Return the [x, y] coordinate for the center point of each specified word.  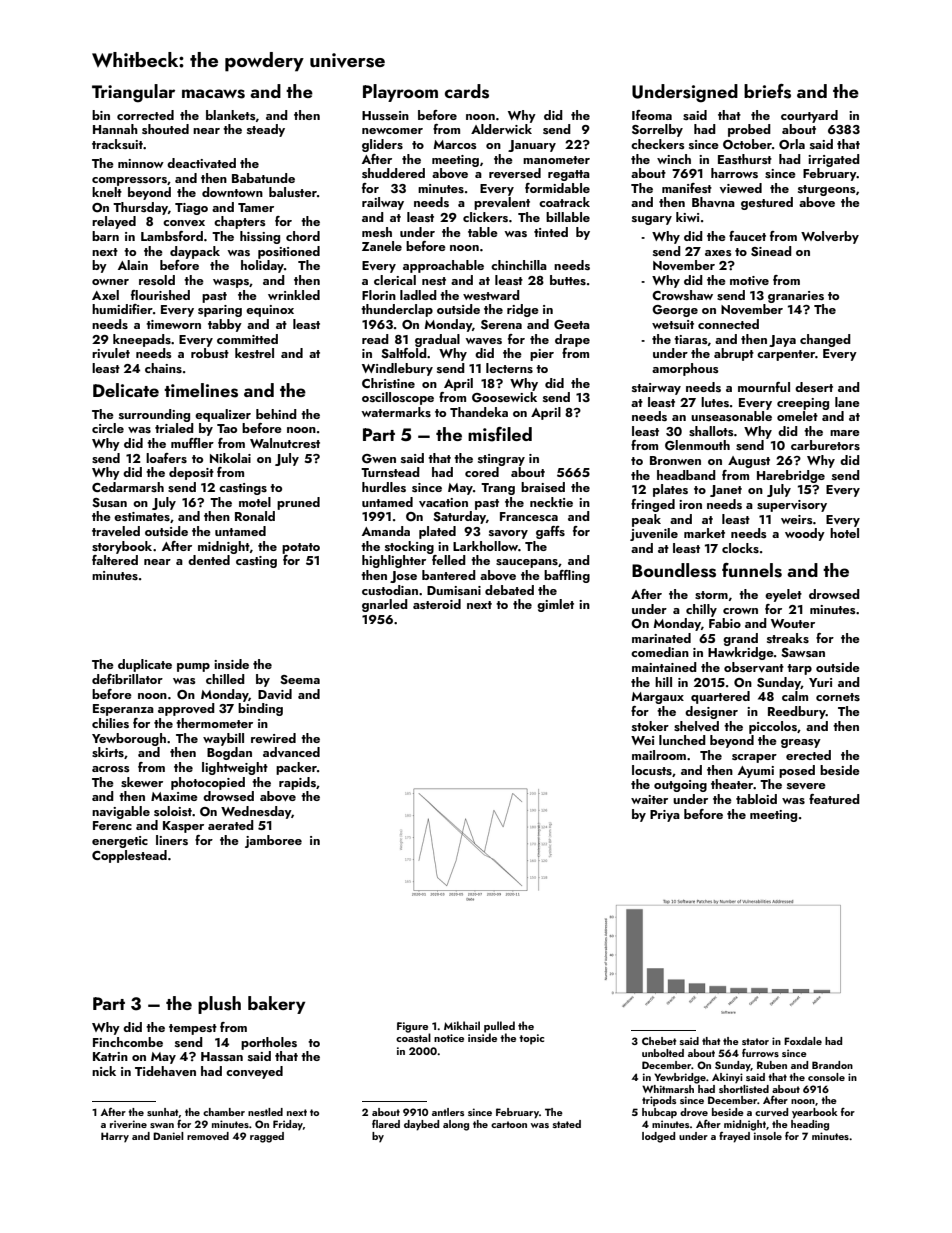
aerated [231, 825]
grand [740, 639]
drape [572, 340]
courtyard [809, 116]
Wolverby [830, 237]
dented [209, 560]
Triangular [133, 93]
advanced [291, 752]
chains [163, 368]
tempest [193, 1029]
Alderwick [501, 129]
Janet [726, 491]
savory [508, 534]
